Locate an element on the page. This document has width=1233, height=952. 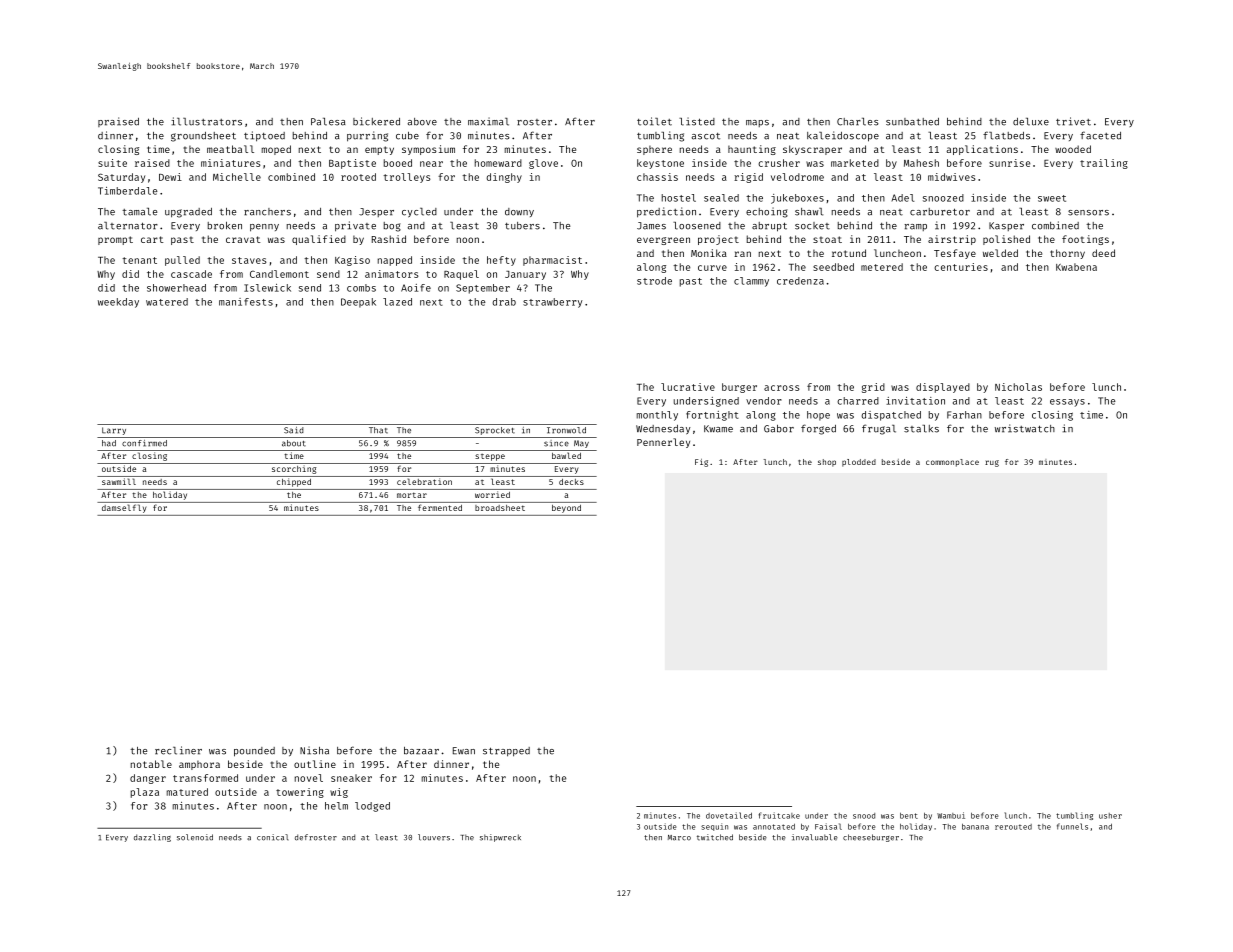
illustrators is located at coordinates (206, 121).
